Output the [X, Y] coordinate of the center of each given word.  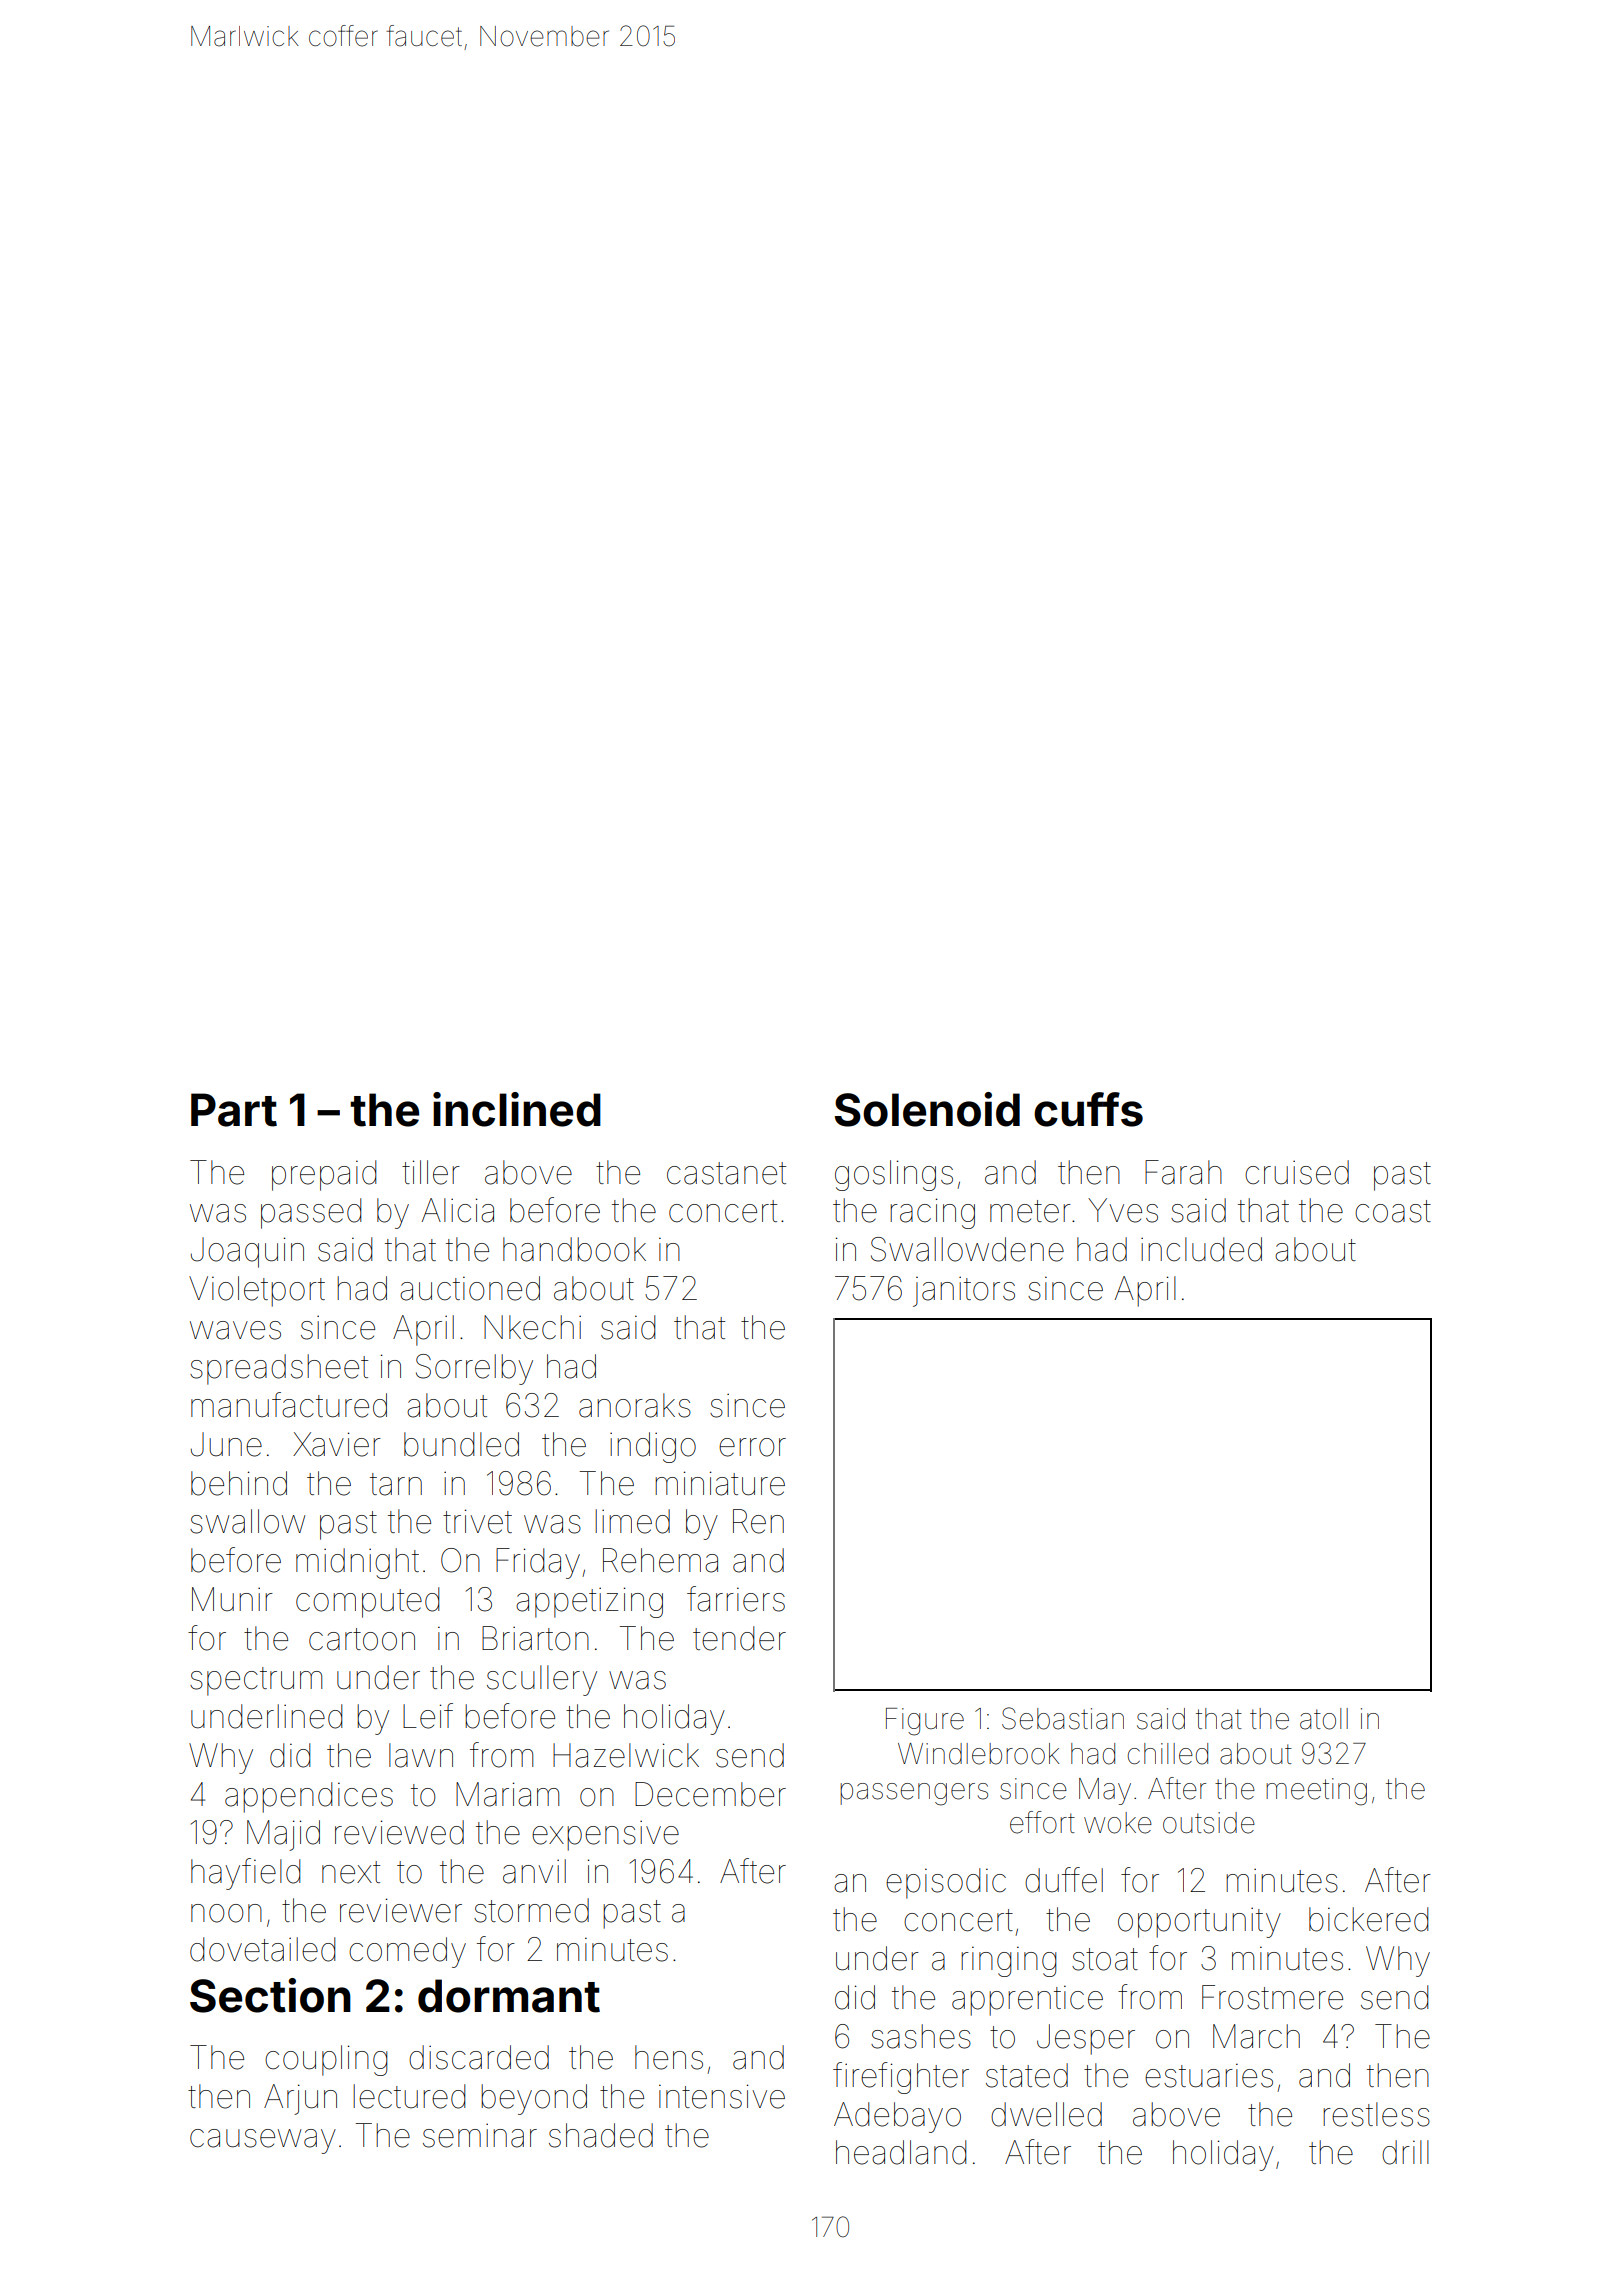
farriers [736, 1599]
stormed [531, 1910]
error [752, 1447]
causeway [263, 2141]
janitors [964, 1291]
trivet [477, 1521]
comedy [407, 1952]
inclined [517, 1109]
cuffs [1088, 1109]
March [1256, 2036]
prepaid [324, 1175]
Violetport [257, 1291]
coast [1393, 1211]
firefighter [901, 2078]
